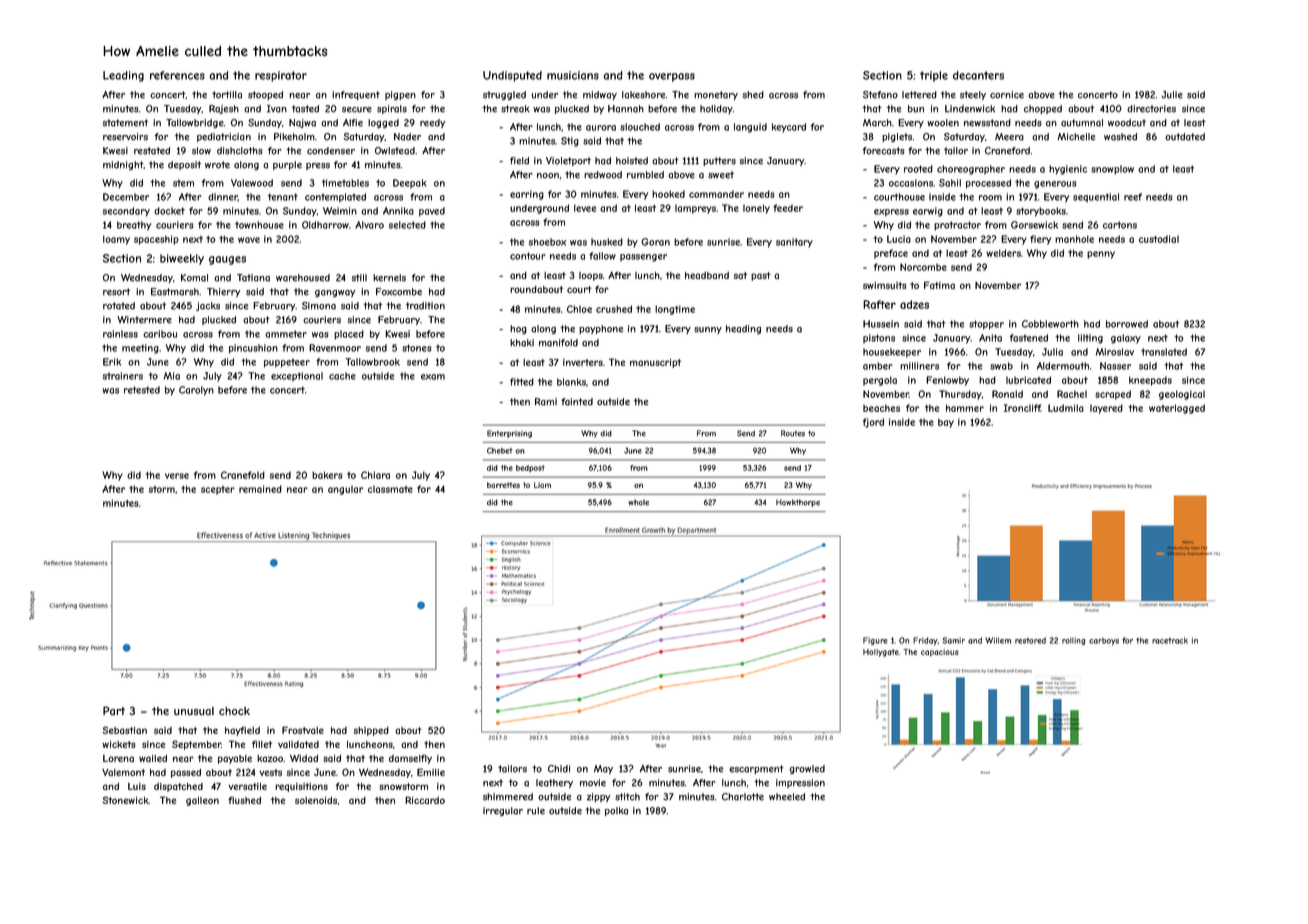  Describe the element at coordinates (1151, 109) in the screenshot. I see `directories` at that location.
